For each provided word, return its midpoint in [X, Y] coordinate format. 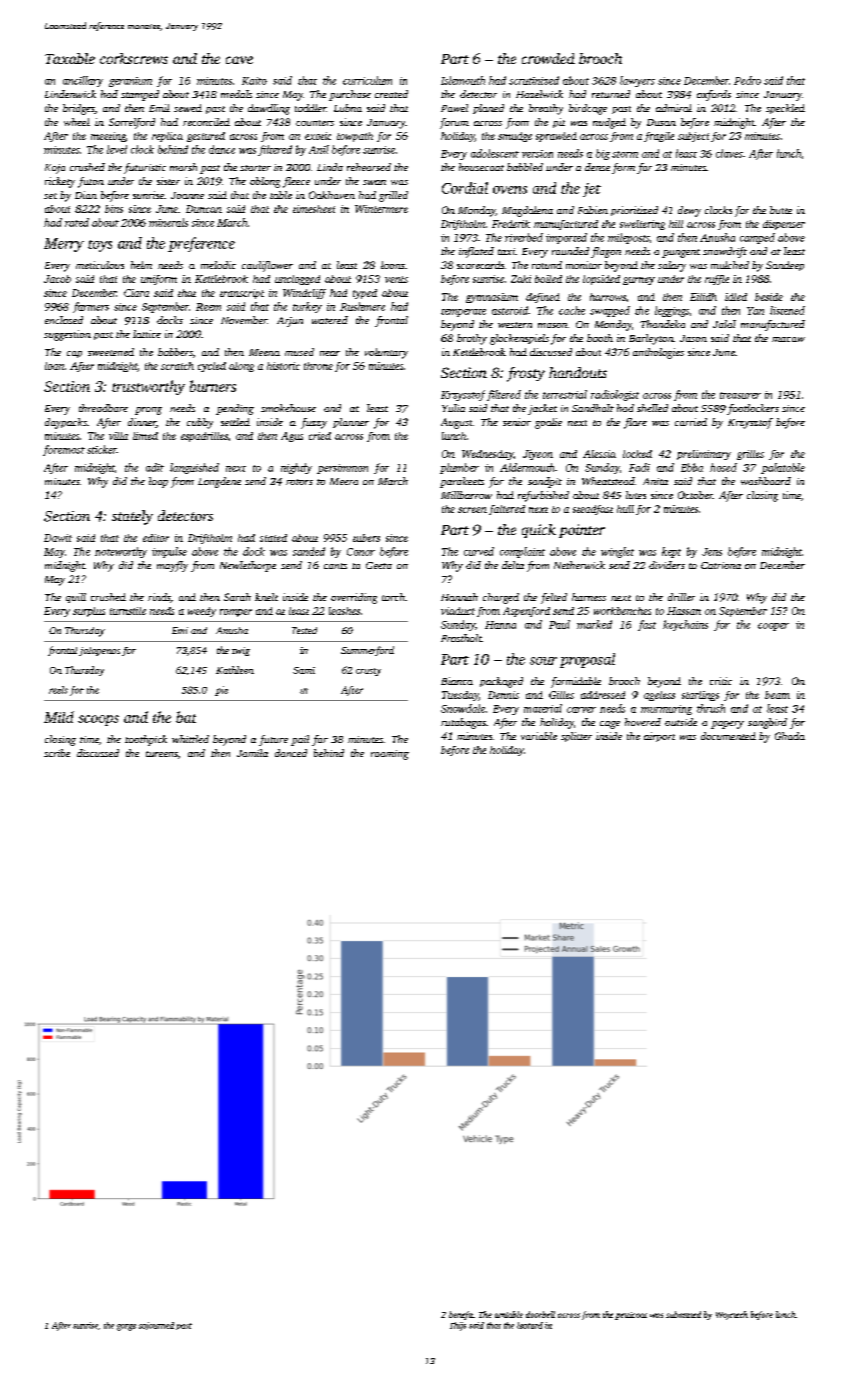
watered [330, 320]
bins [114, 209]
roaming [390, 755]
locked [637, 454]
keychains [685, 625]
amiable [509, 1314]
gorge [126, 1327]
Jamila [252, 753]
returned [611, 94]
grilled [393, 196]
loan [54, 366]
